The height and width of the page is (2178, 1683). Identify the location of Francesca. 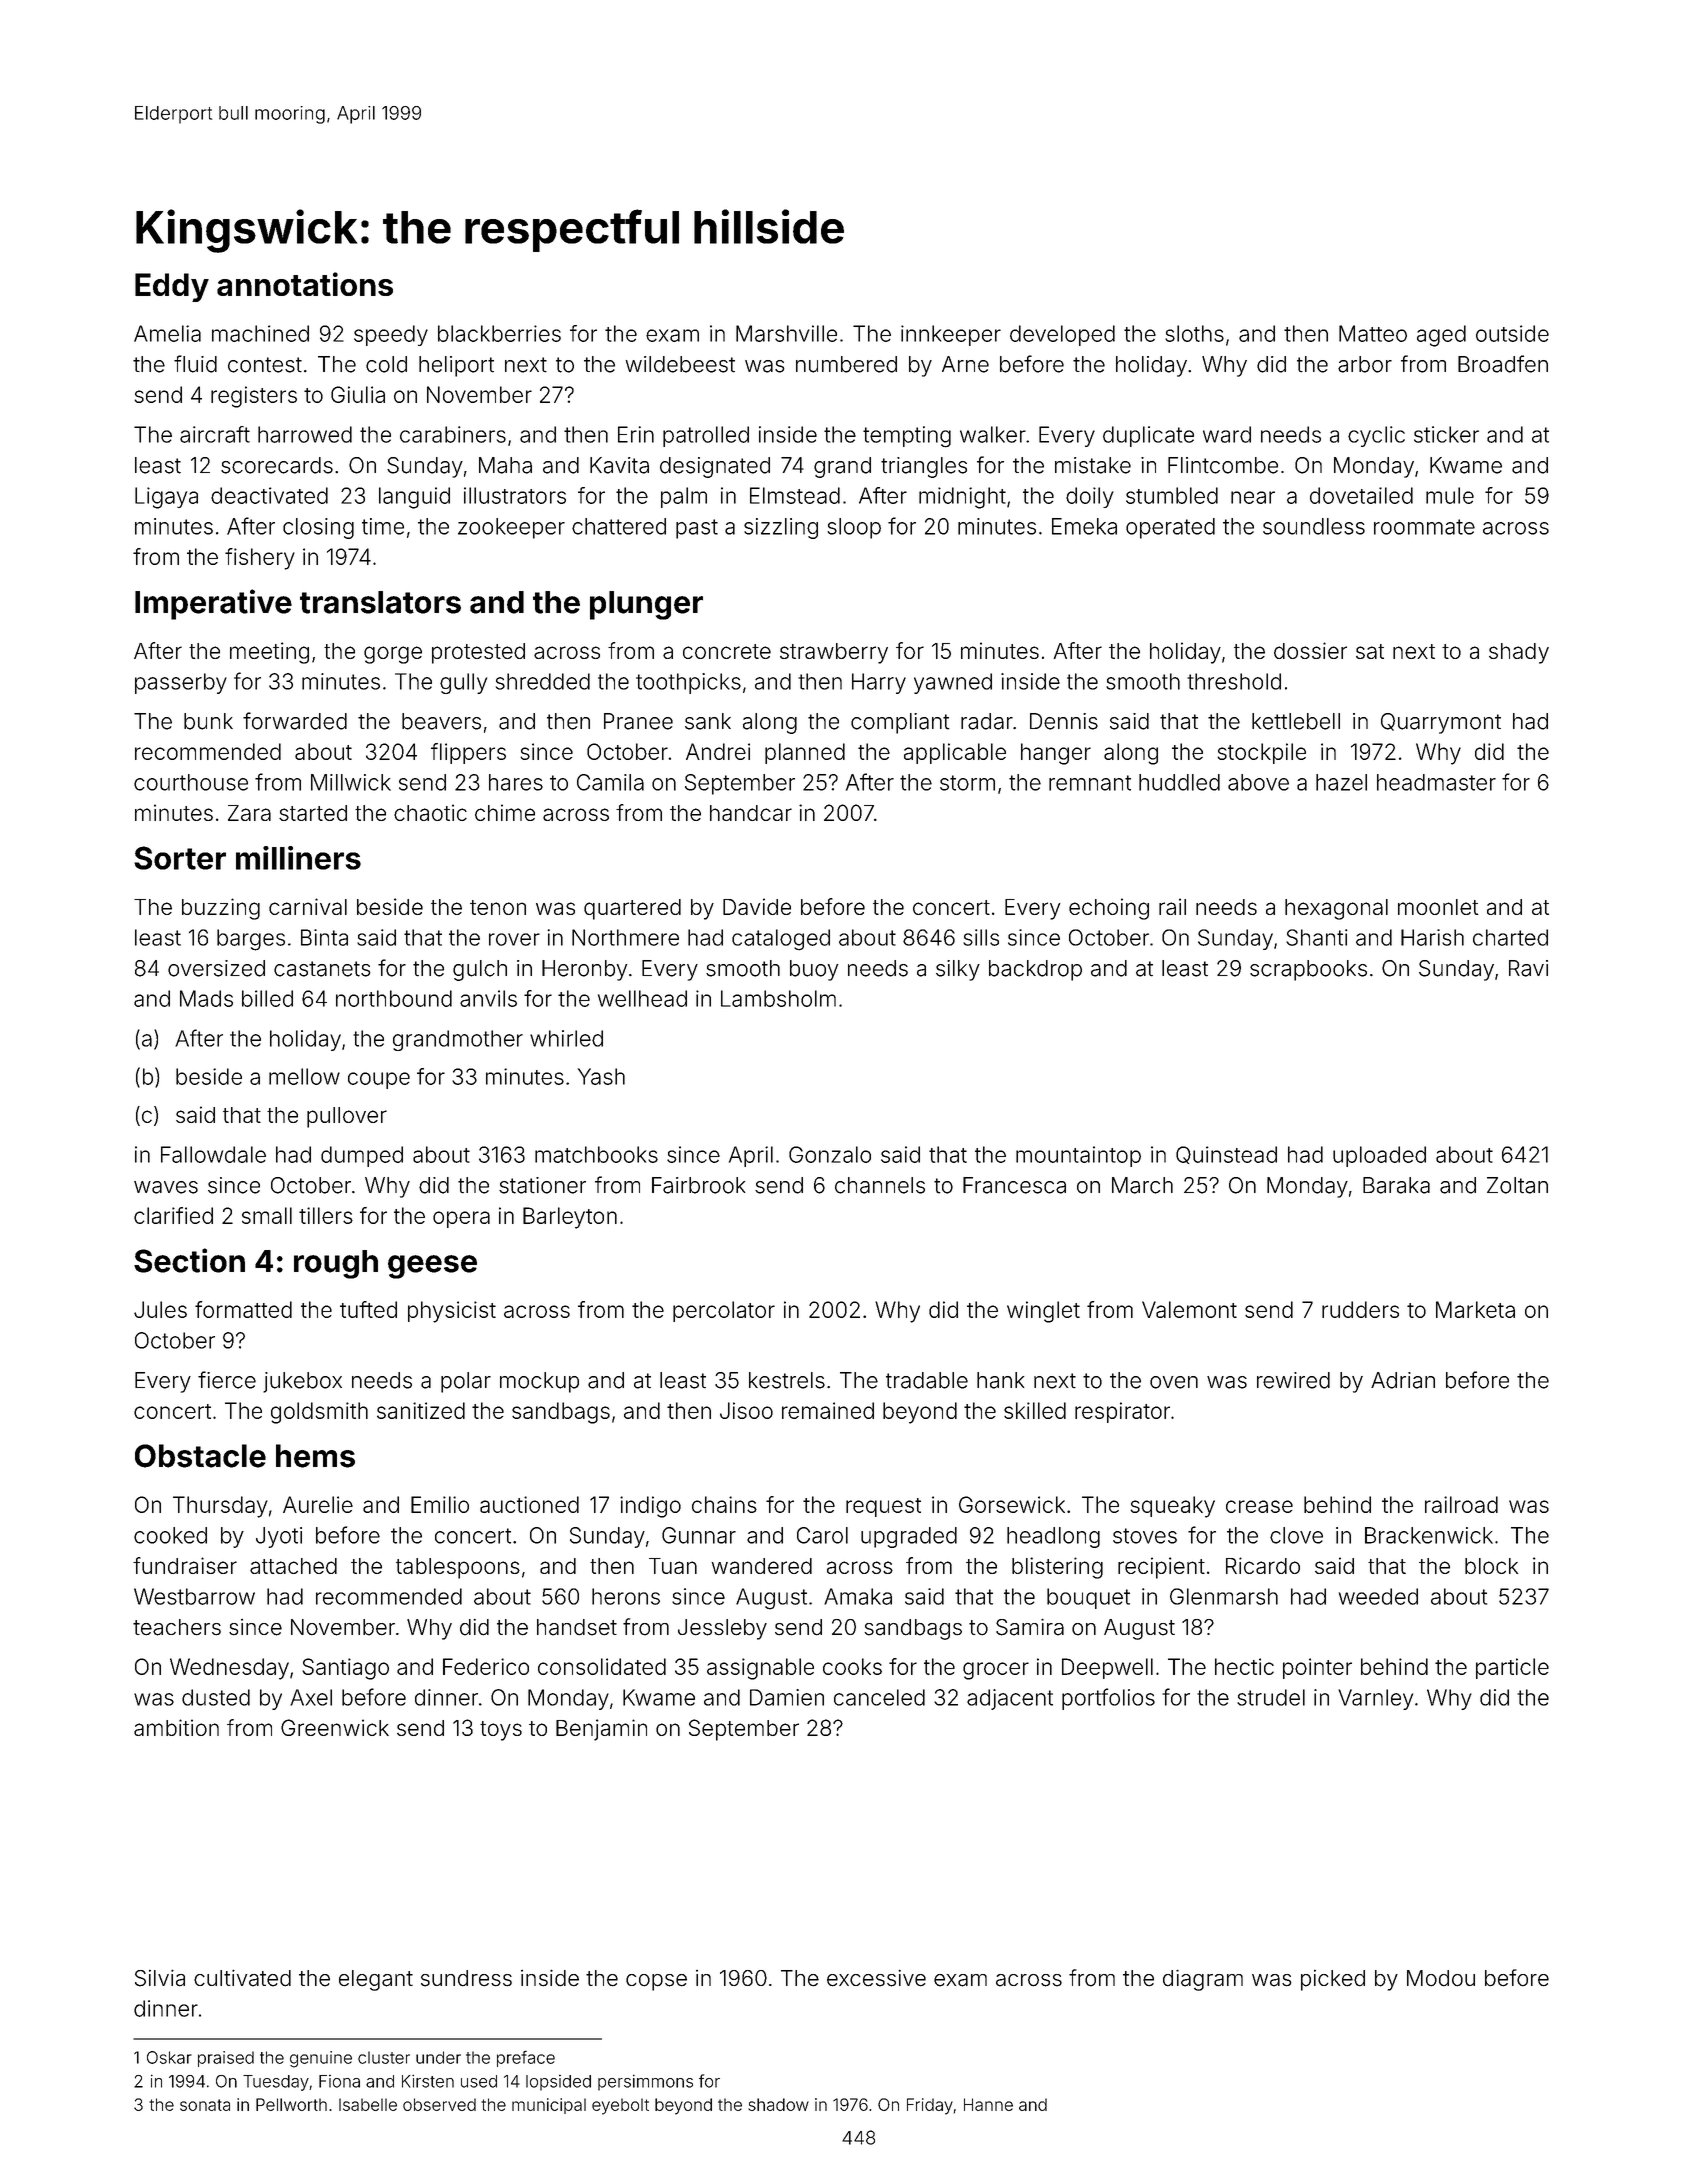
(1014, 1185).
